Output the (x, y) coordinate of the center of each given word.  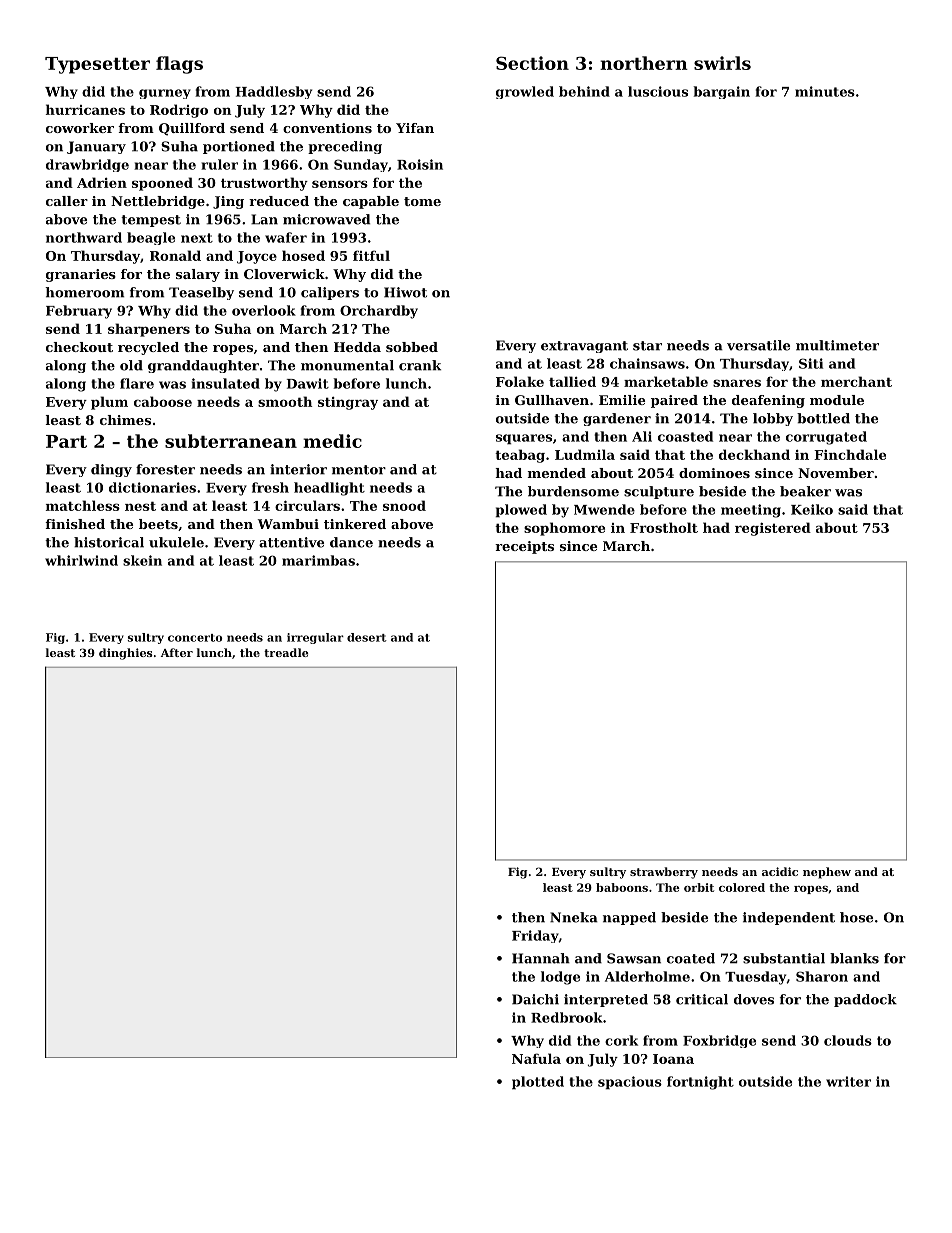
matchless (83, 505)
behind (584, 91)
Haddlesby (274, 92)
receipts (524, 547)
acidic (780, 871)
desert (367, 637)
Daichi (535, 999)
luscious (658, 91)
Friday (535, 936)
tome (422, 201)
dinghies (126, 654)
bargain (721, 92)
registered (773, 529)
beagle (151, 238)
